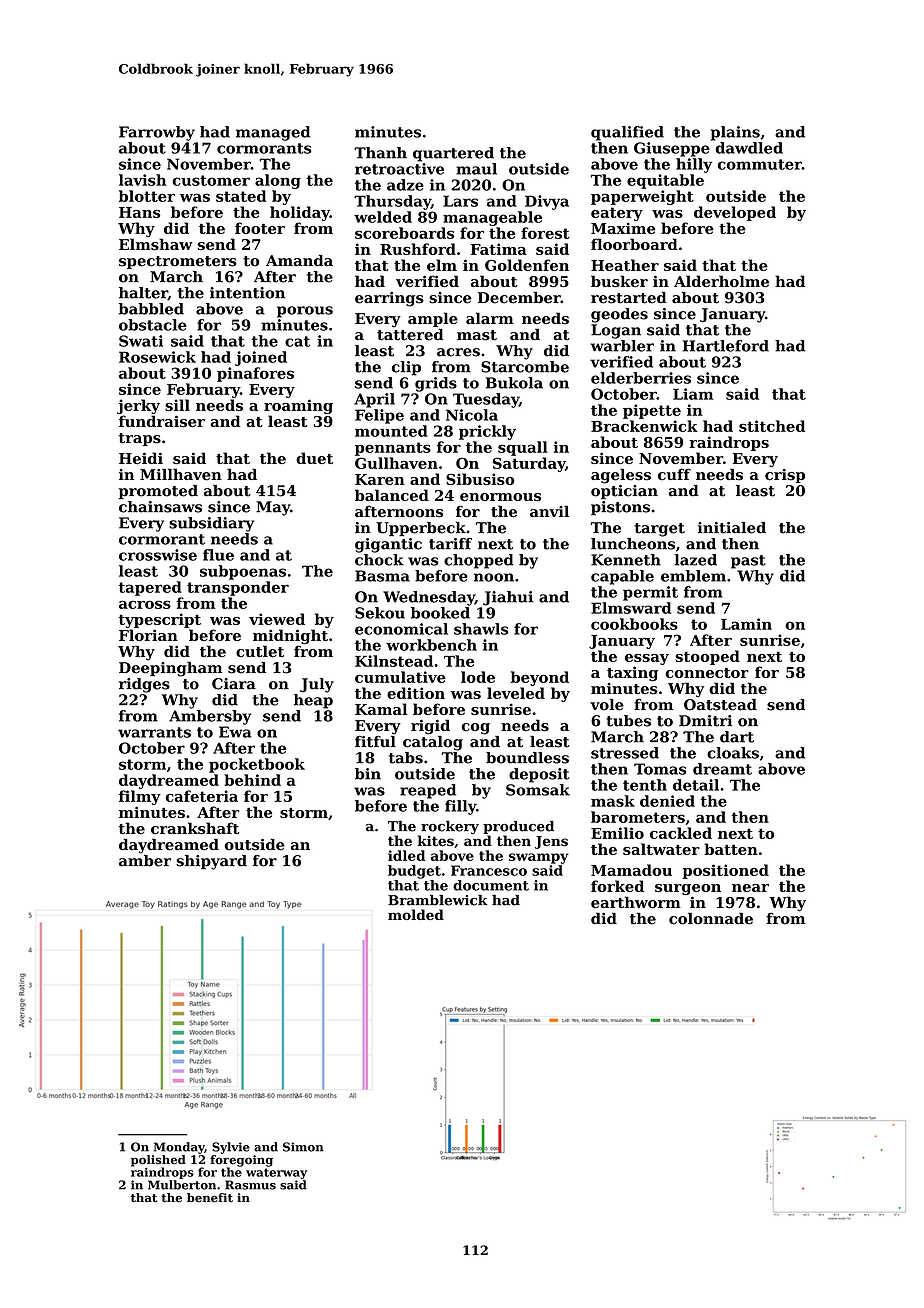  What do you see at coordinates (277, 619) in the page?
I see `viewed` at bounding box center [277, 619].
